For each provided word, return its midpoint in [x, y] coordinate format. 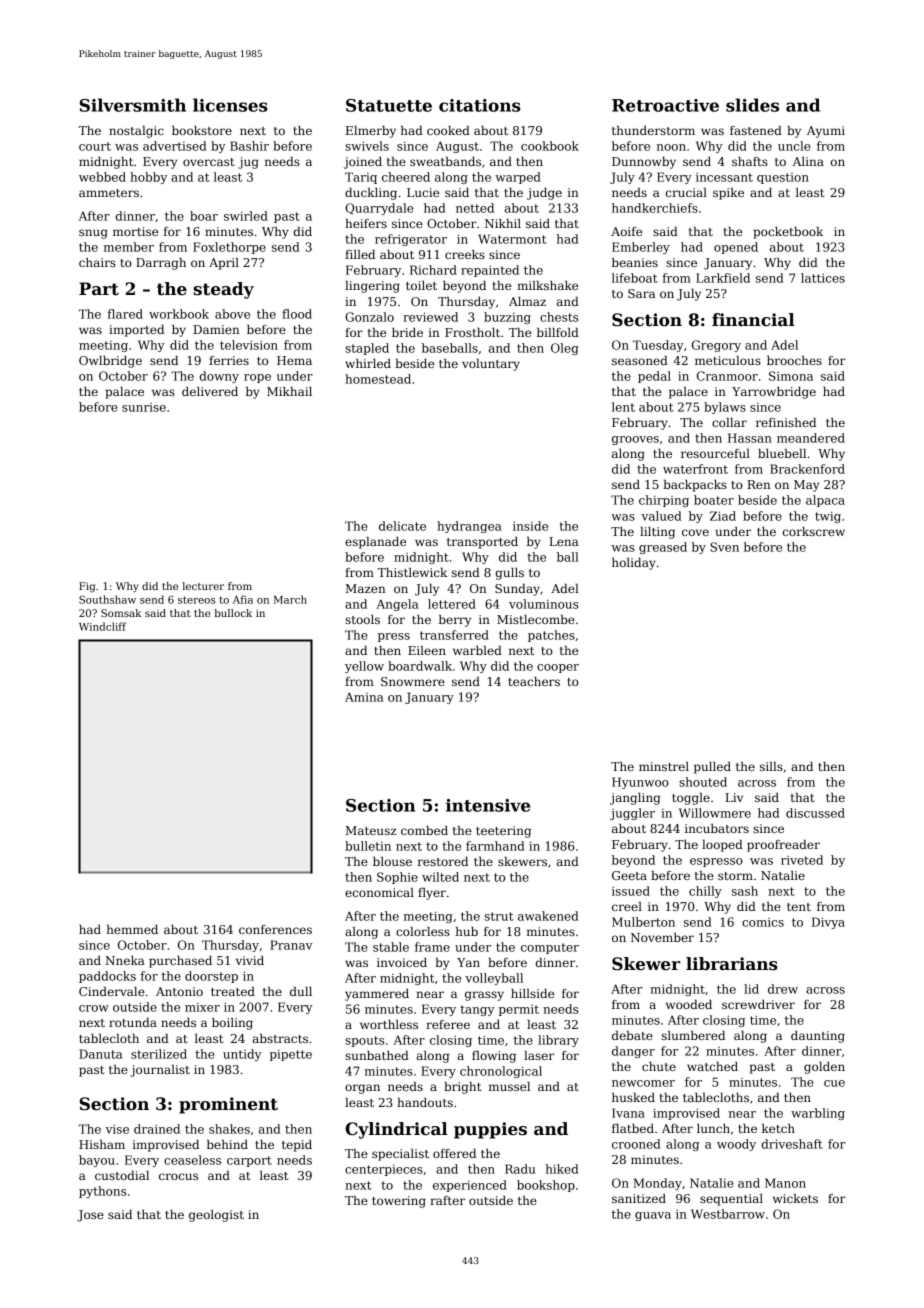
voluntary [491, 365]
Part [99, 289]
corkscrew [814, 531]
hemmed [132, 929]
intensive [488, 805]
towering [399, 1202]
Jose [90, 1216]
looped [722, 846]
